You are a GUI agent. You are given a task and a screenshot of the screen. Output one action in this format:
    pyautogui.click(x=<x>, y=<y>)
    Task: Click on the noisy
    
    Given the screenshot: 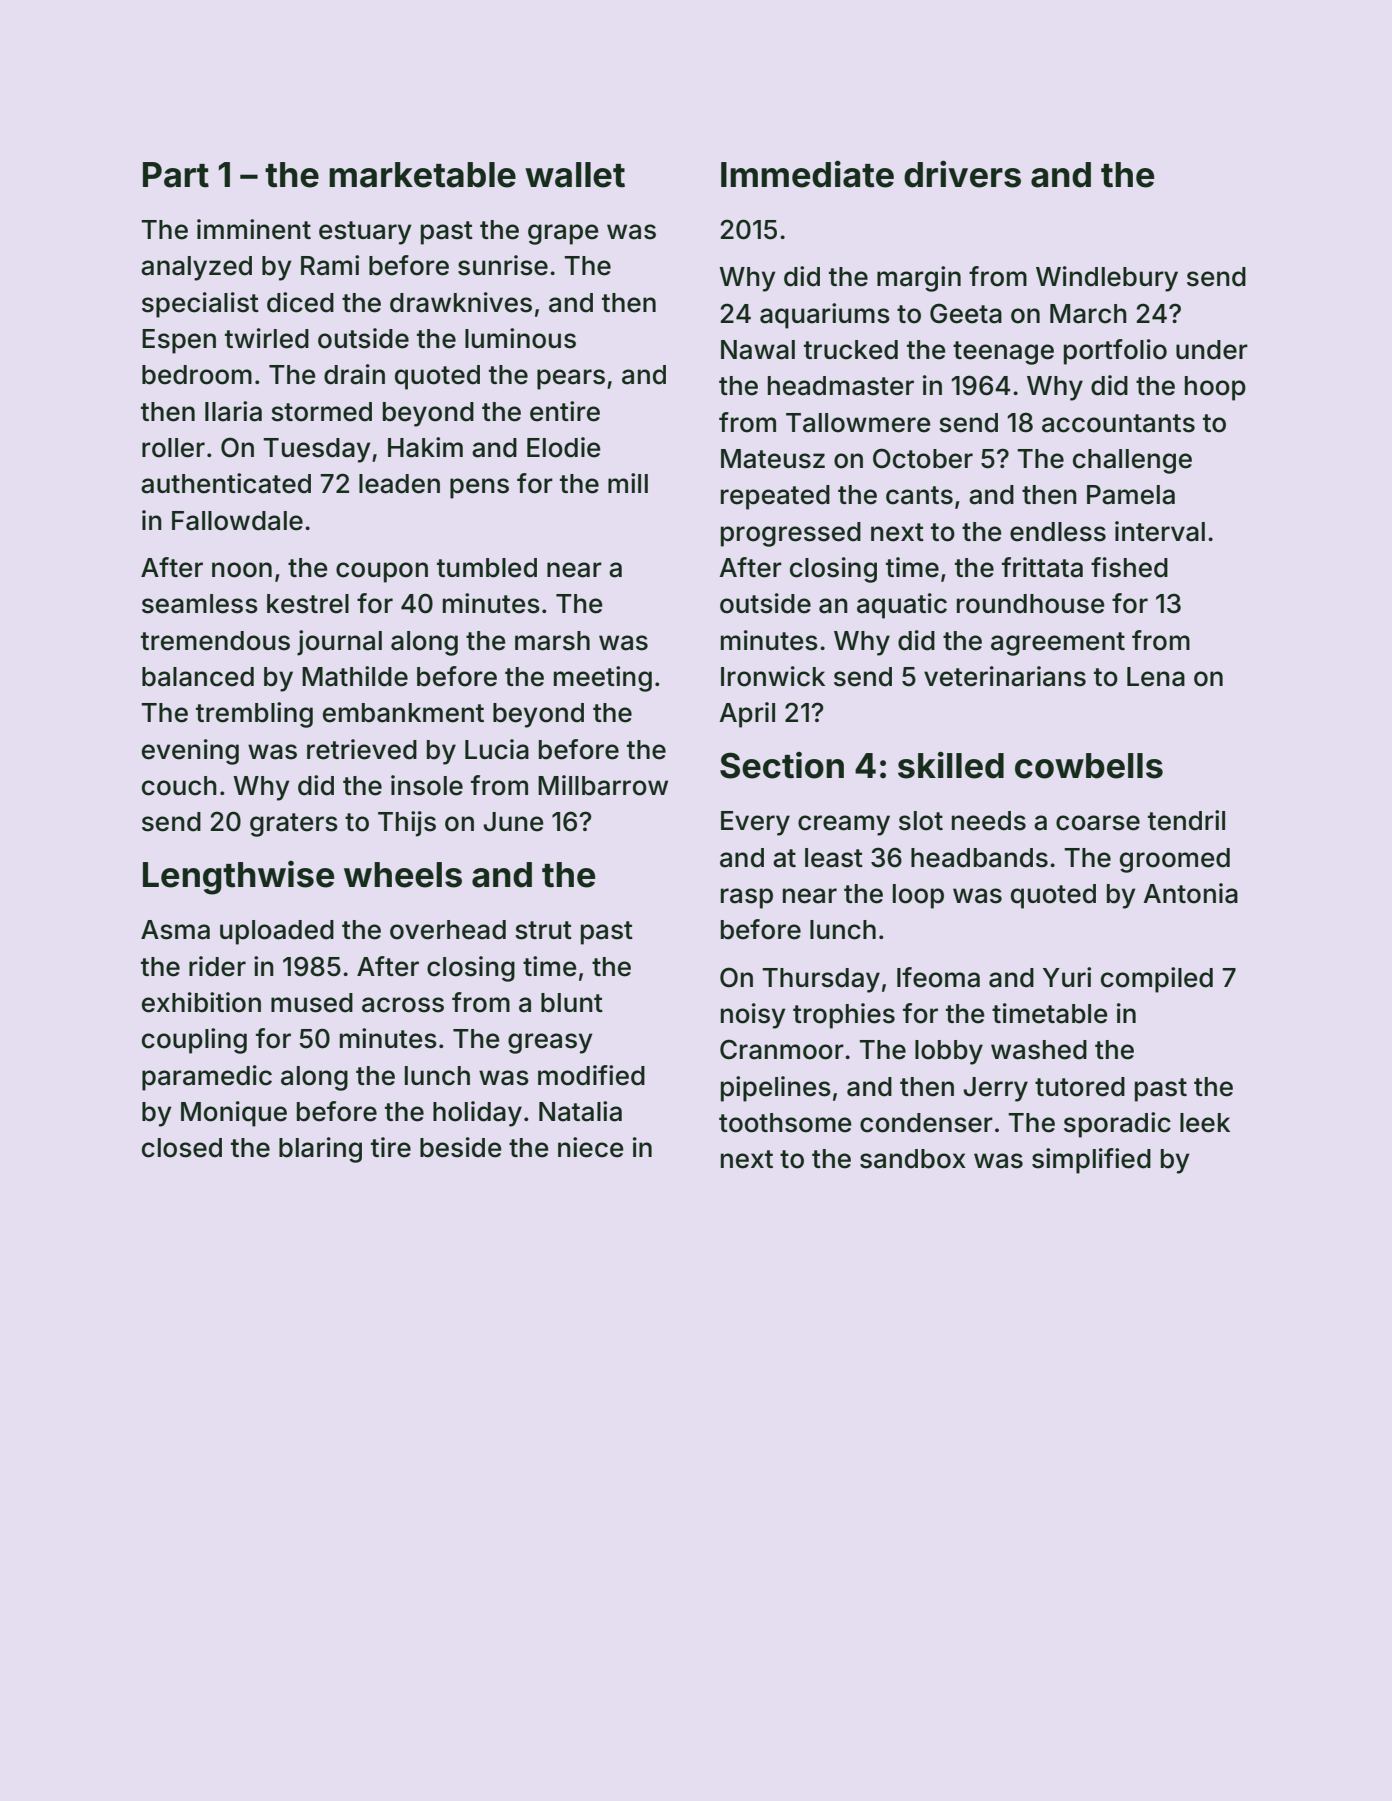 What is the action you would take?
    pyautogui.click(x=753, y=1016)
